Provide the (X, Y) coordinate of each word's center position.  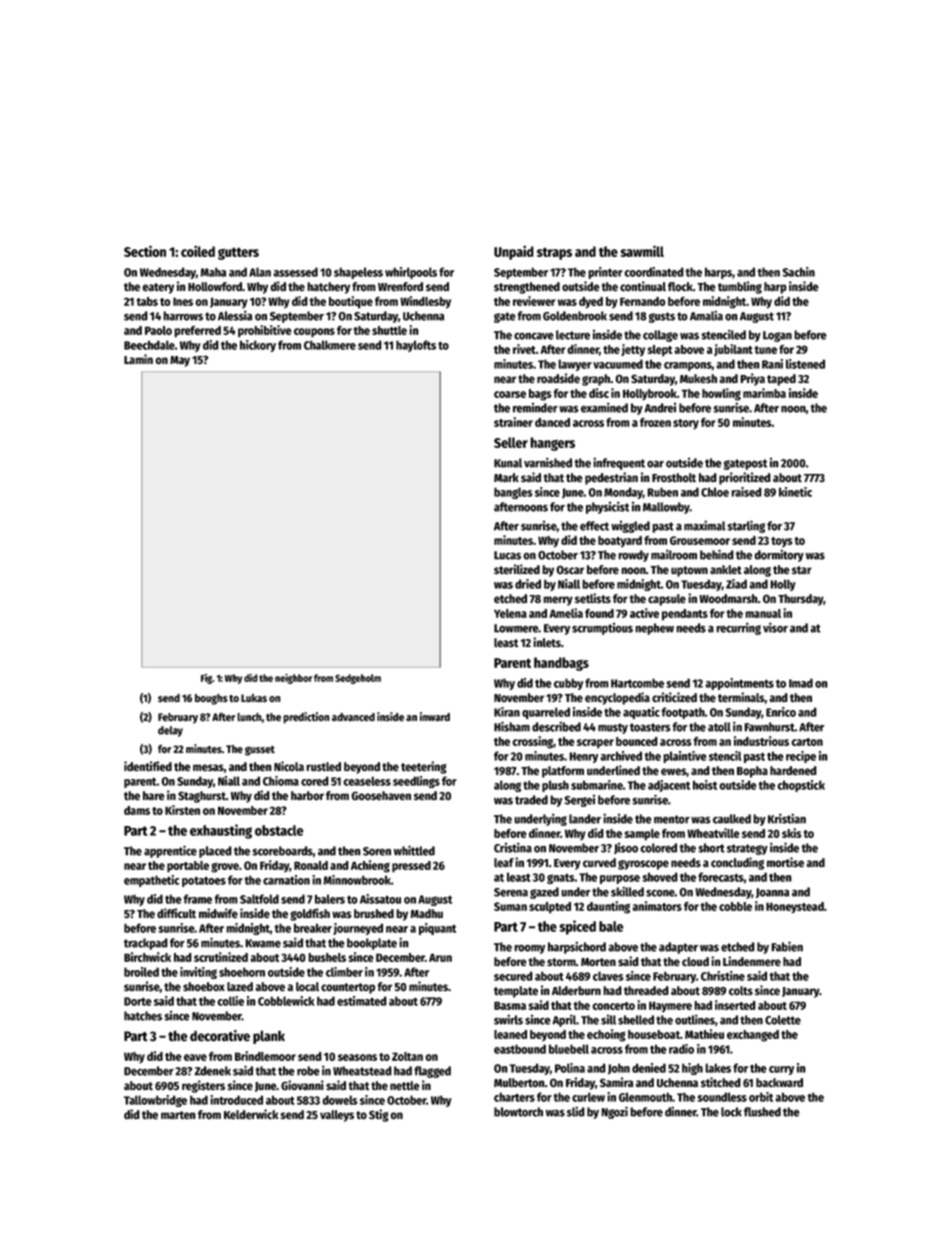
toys (782, 542)
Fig (206, 679)
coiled (198, 251)
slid (576, 1111)
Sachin (798, 272)
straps (554, 253)
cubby (568, 684)
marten (178, 1115)
